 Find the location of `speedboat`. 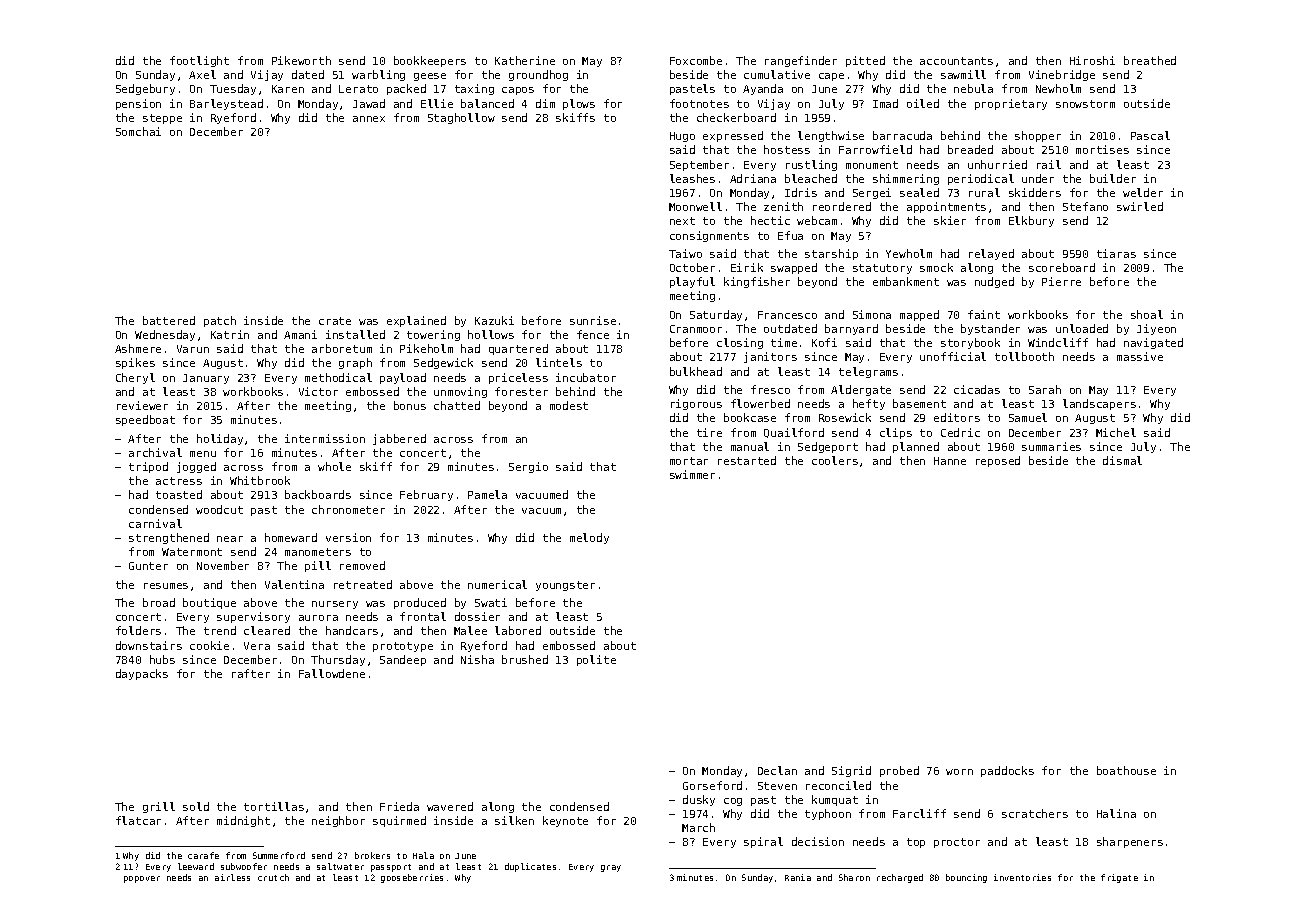

speedboat is located at coordinates (145, 420).
